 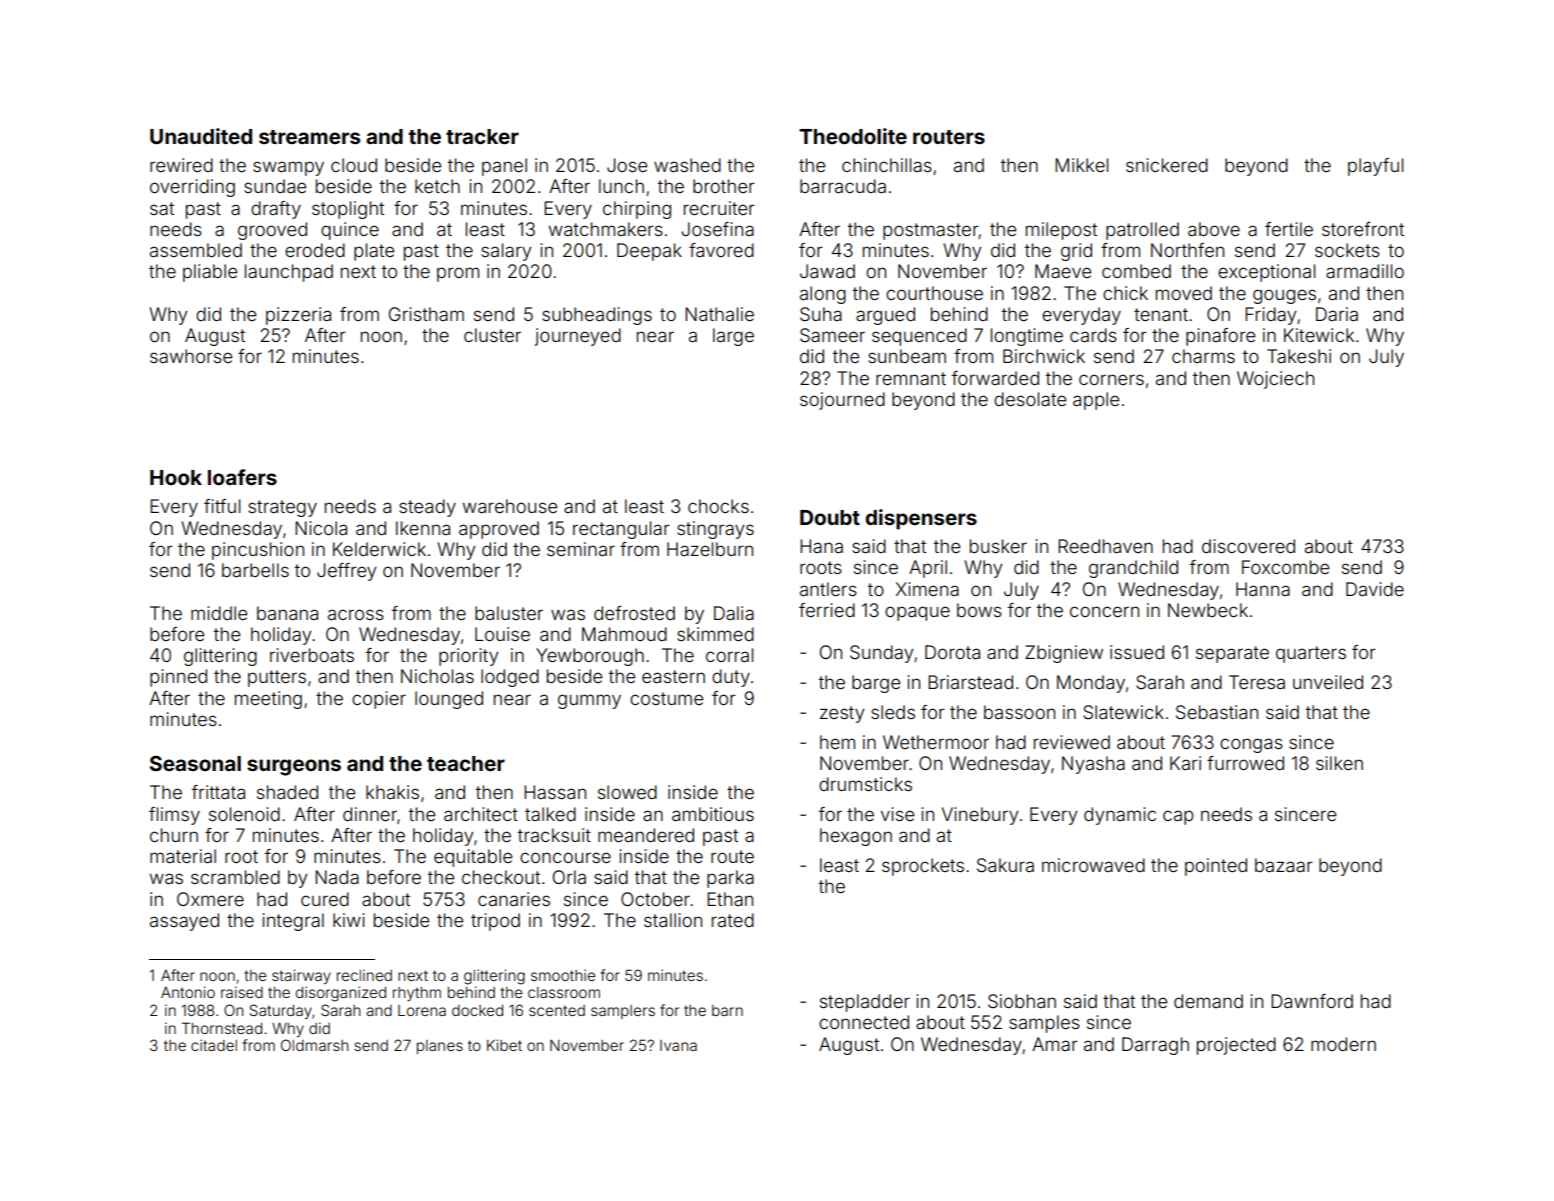 What do you see at coordinates (1289, 229) in the screenshot?
I see `fertile` at bounding box center [1289, 229].
